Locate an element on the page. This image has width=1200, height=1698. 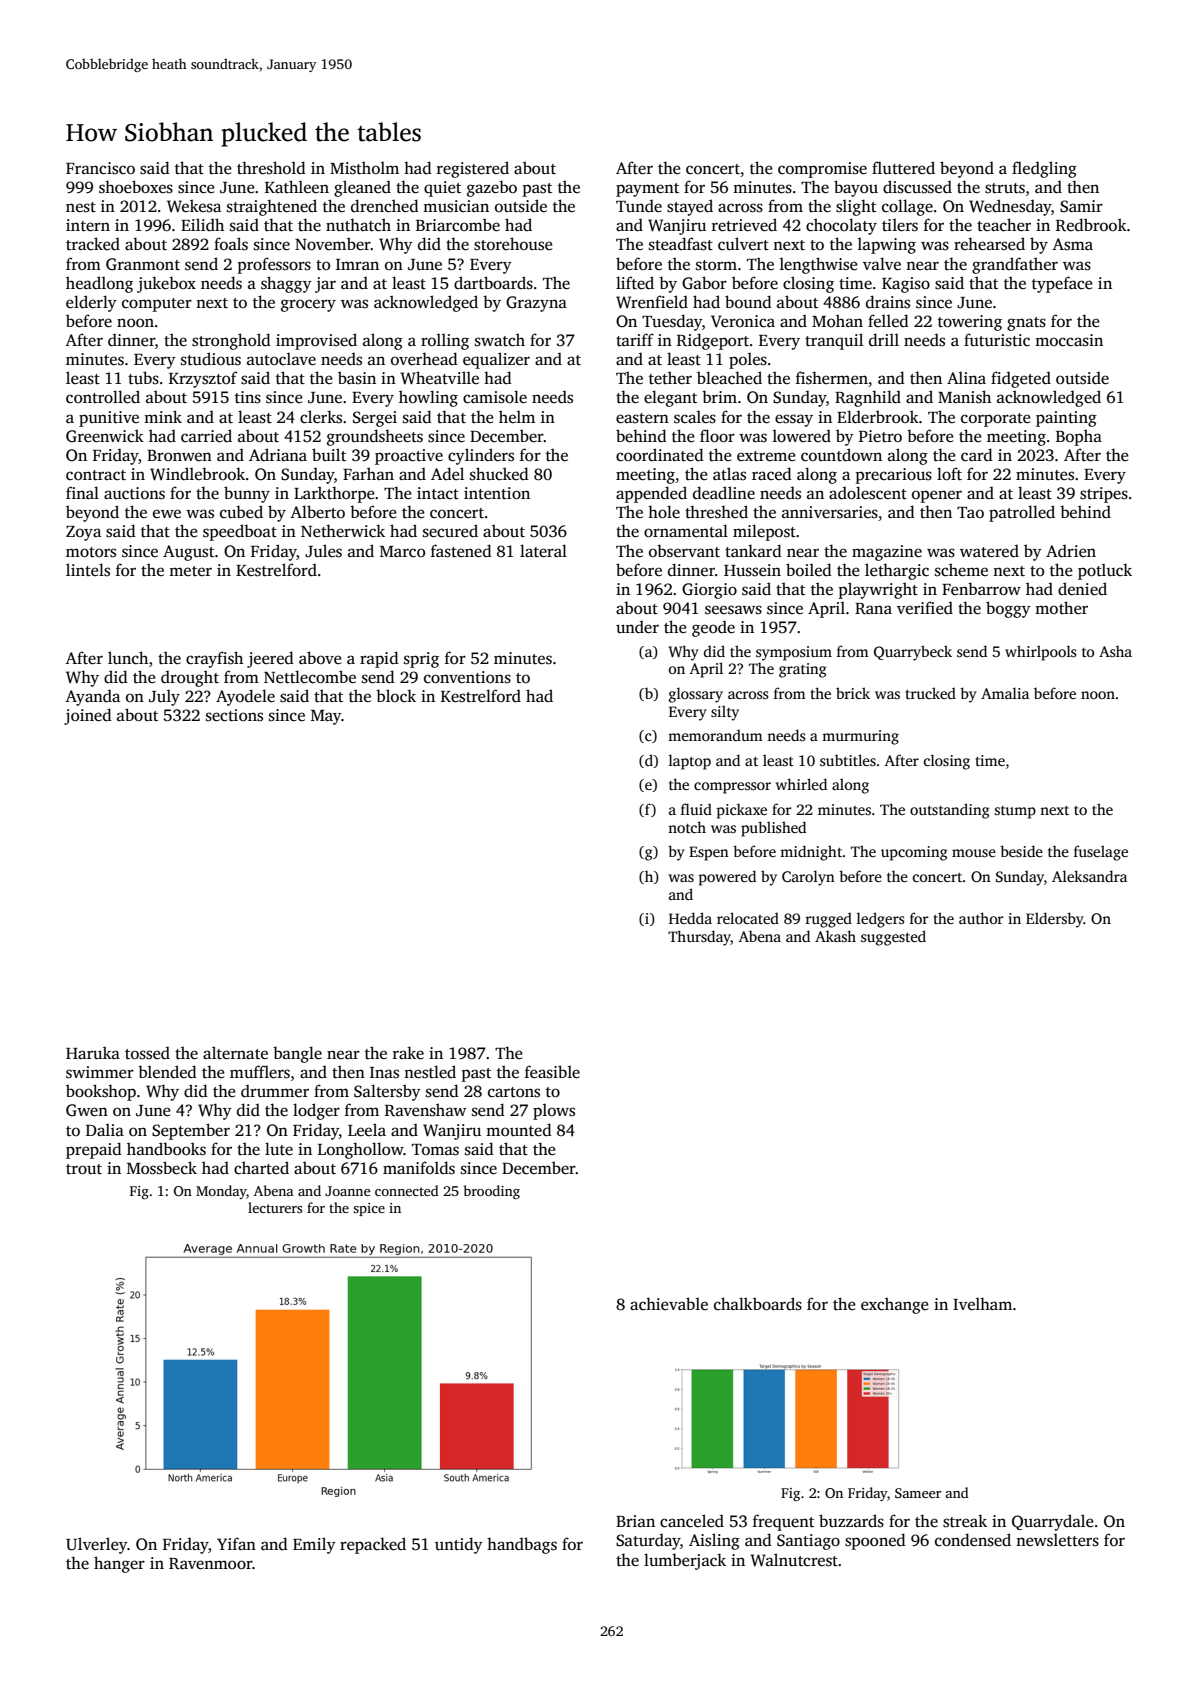
registered is located at coordinates (473, 169).
